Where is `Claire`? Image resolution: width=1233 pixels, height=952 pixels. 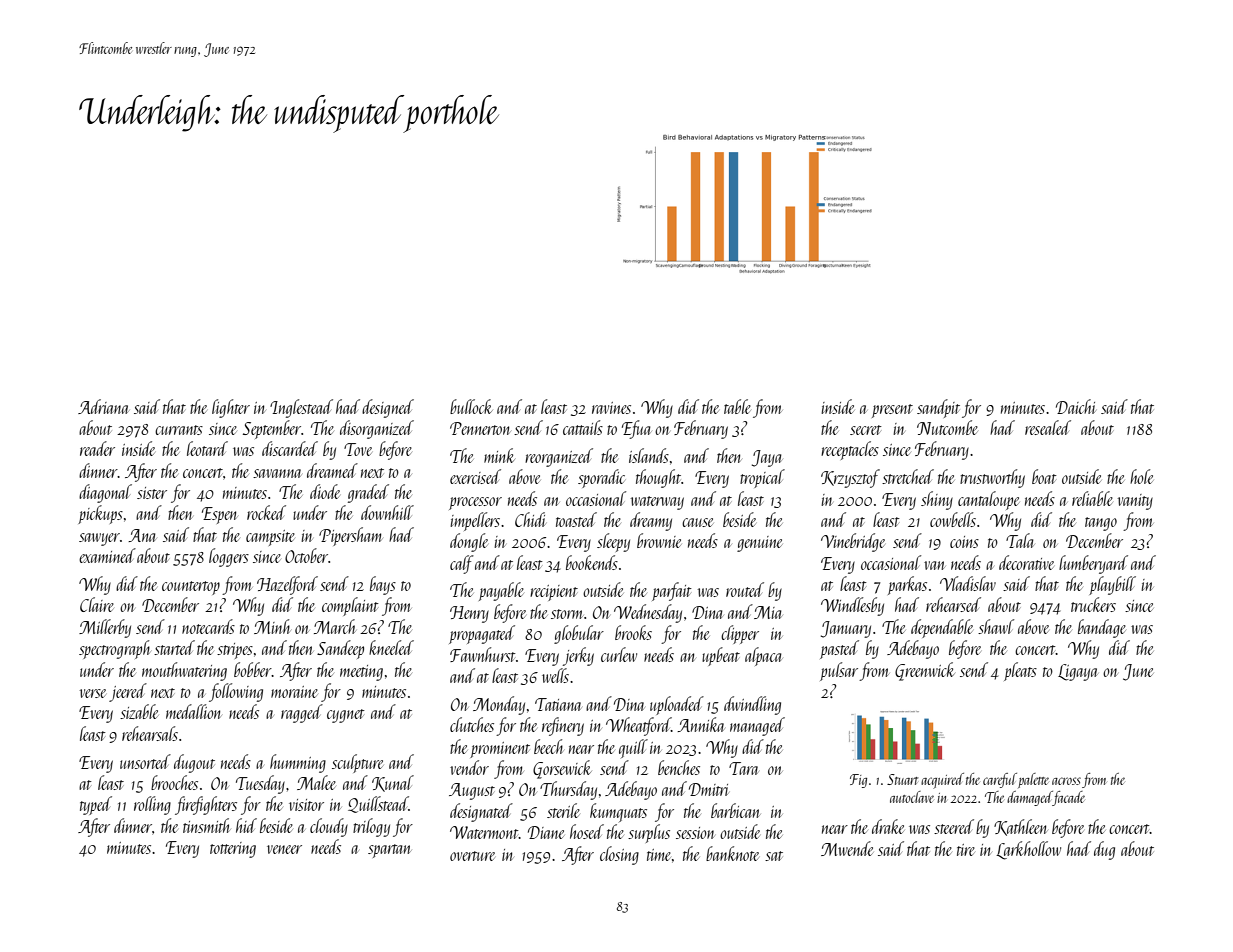 Claire is located at coordinates (97, 604).
